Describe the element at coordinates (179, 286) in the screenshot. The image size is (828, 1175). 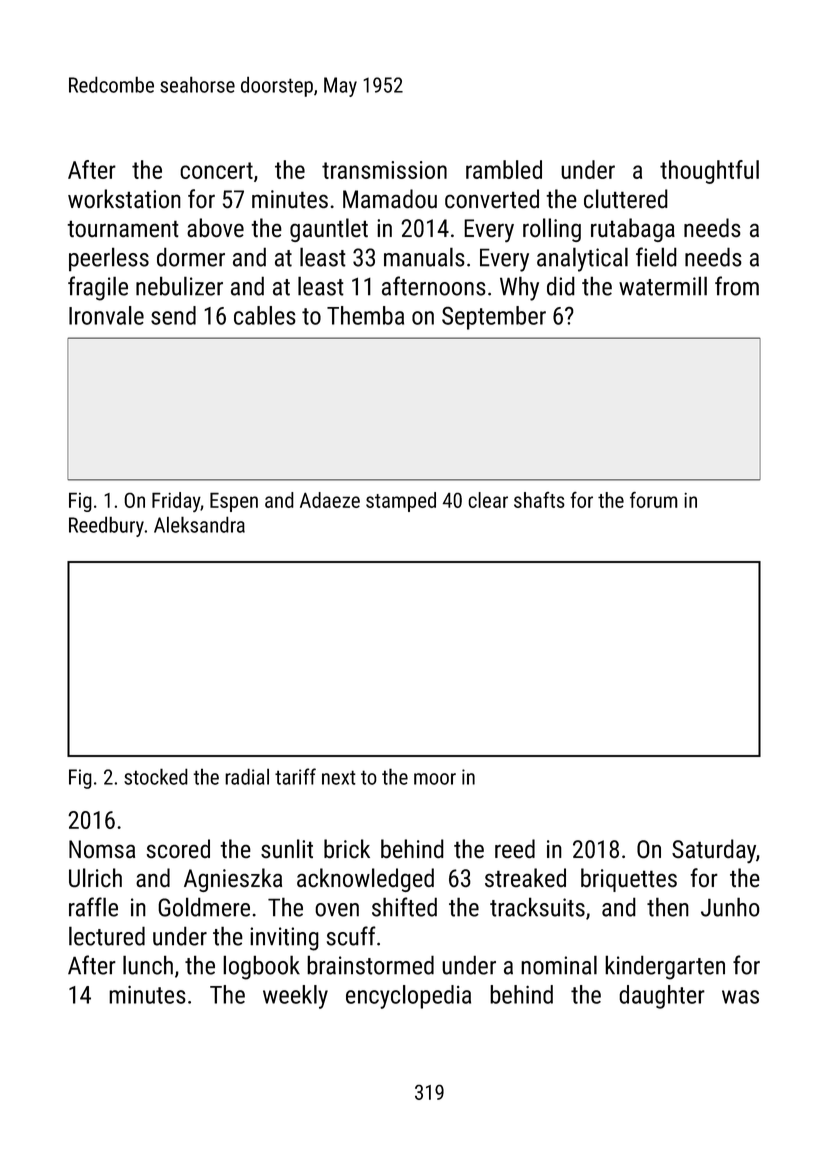
I see `nebulizer` at that location.
